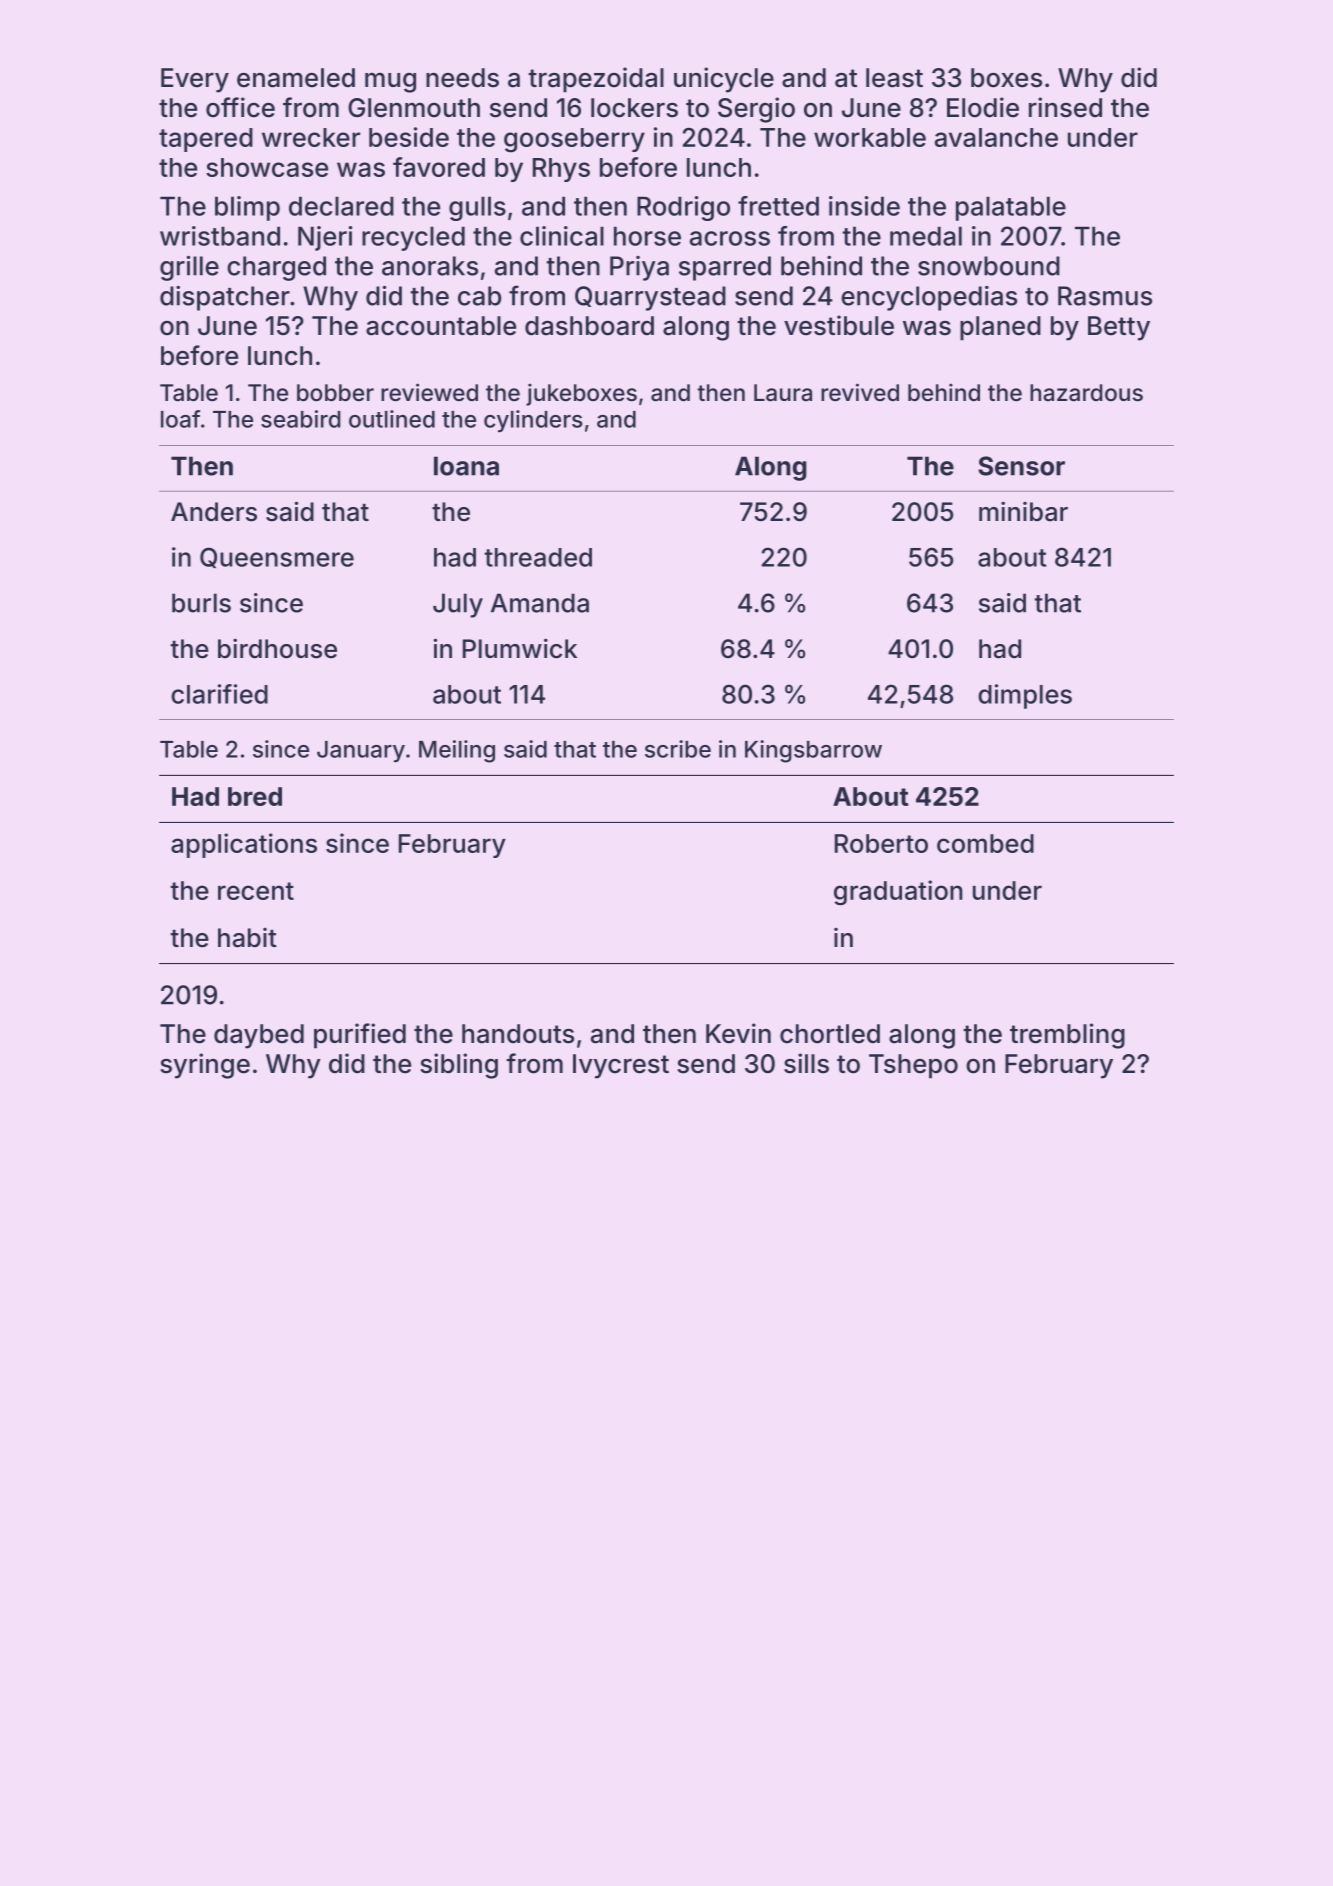  Describe the element at coordinates (255, 796) in the screenshot. I see `bred` at that location.
